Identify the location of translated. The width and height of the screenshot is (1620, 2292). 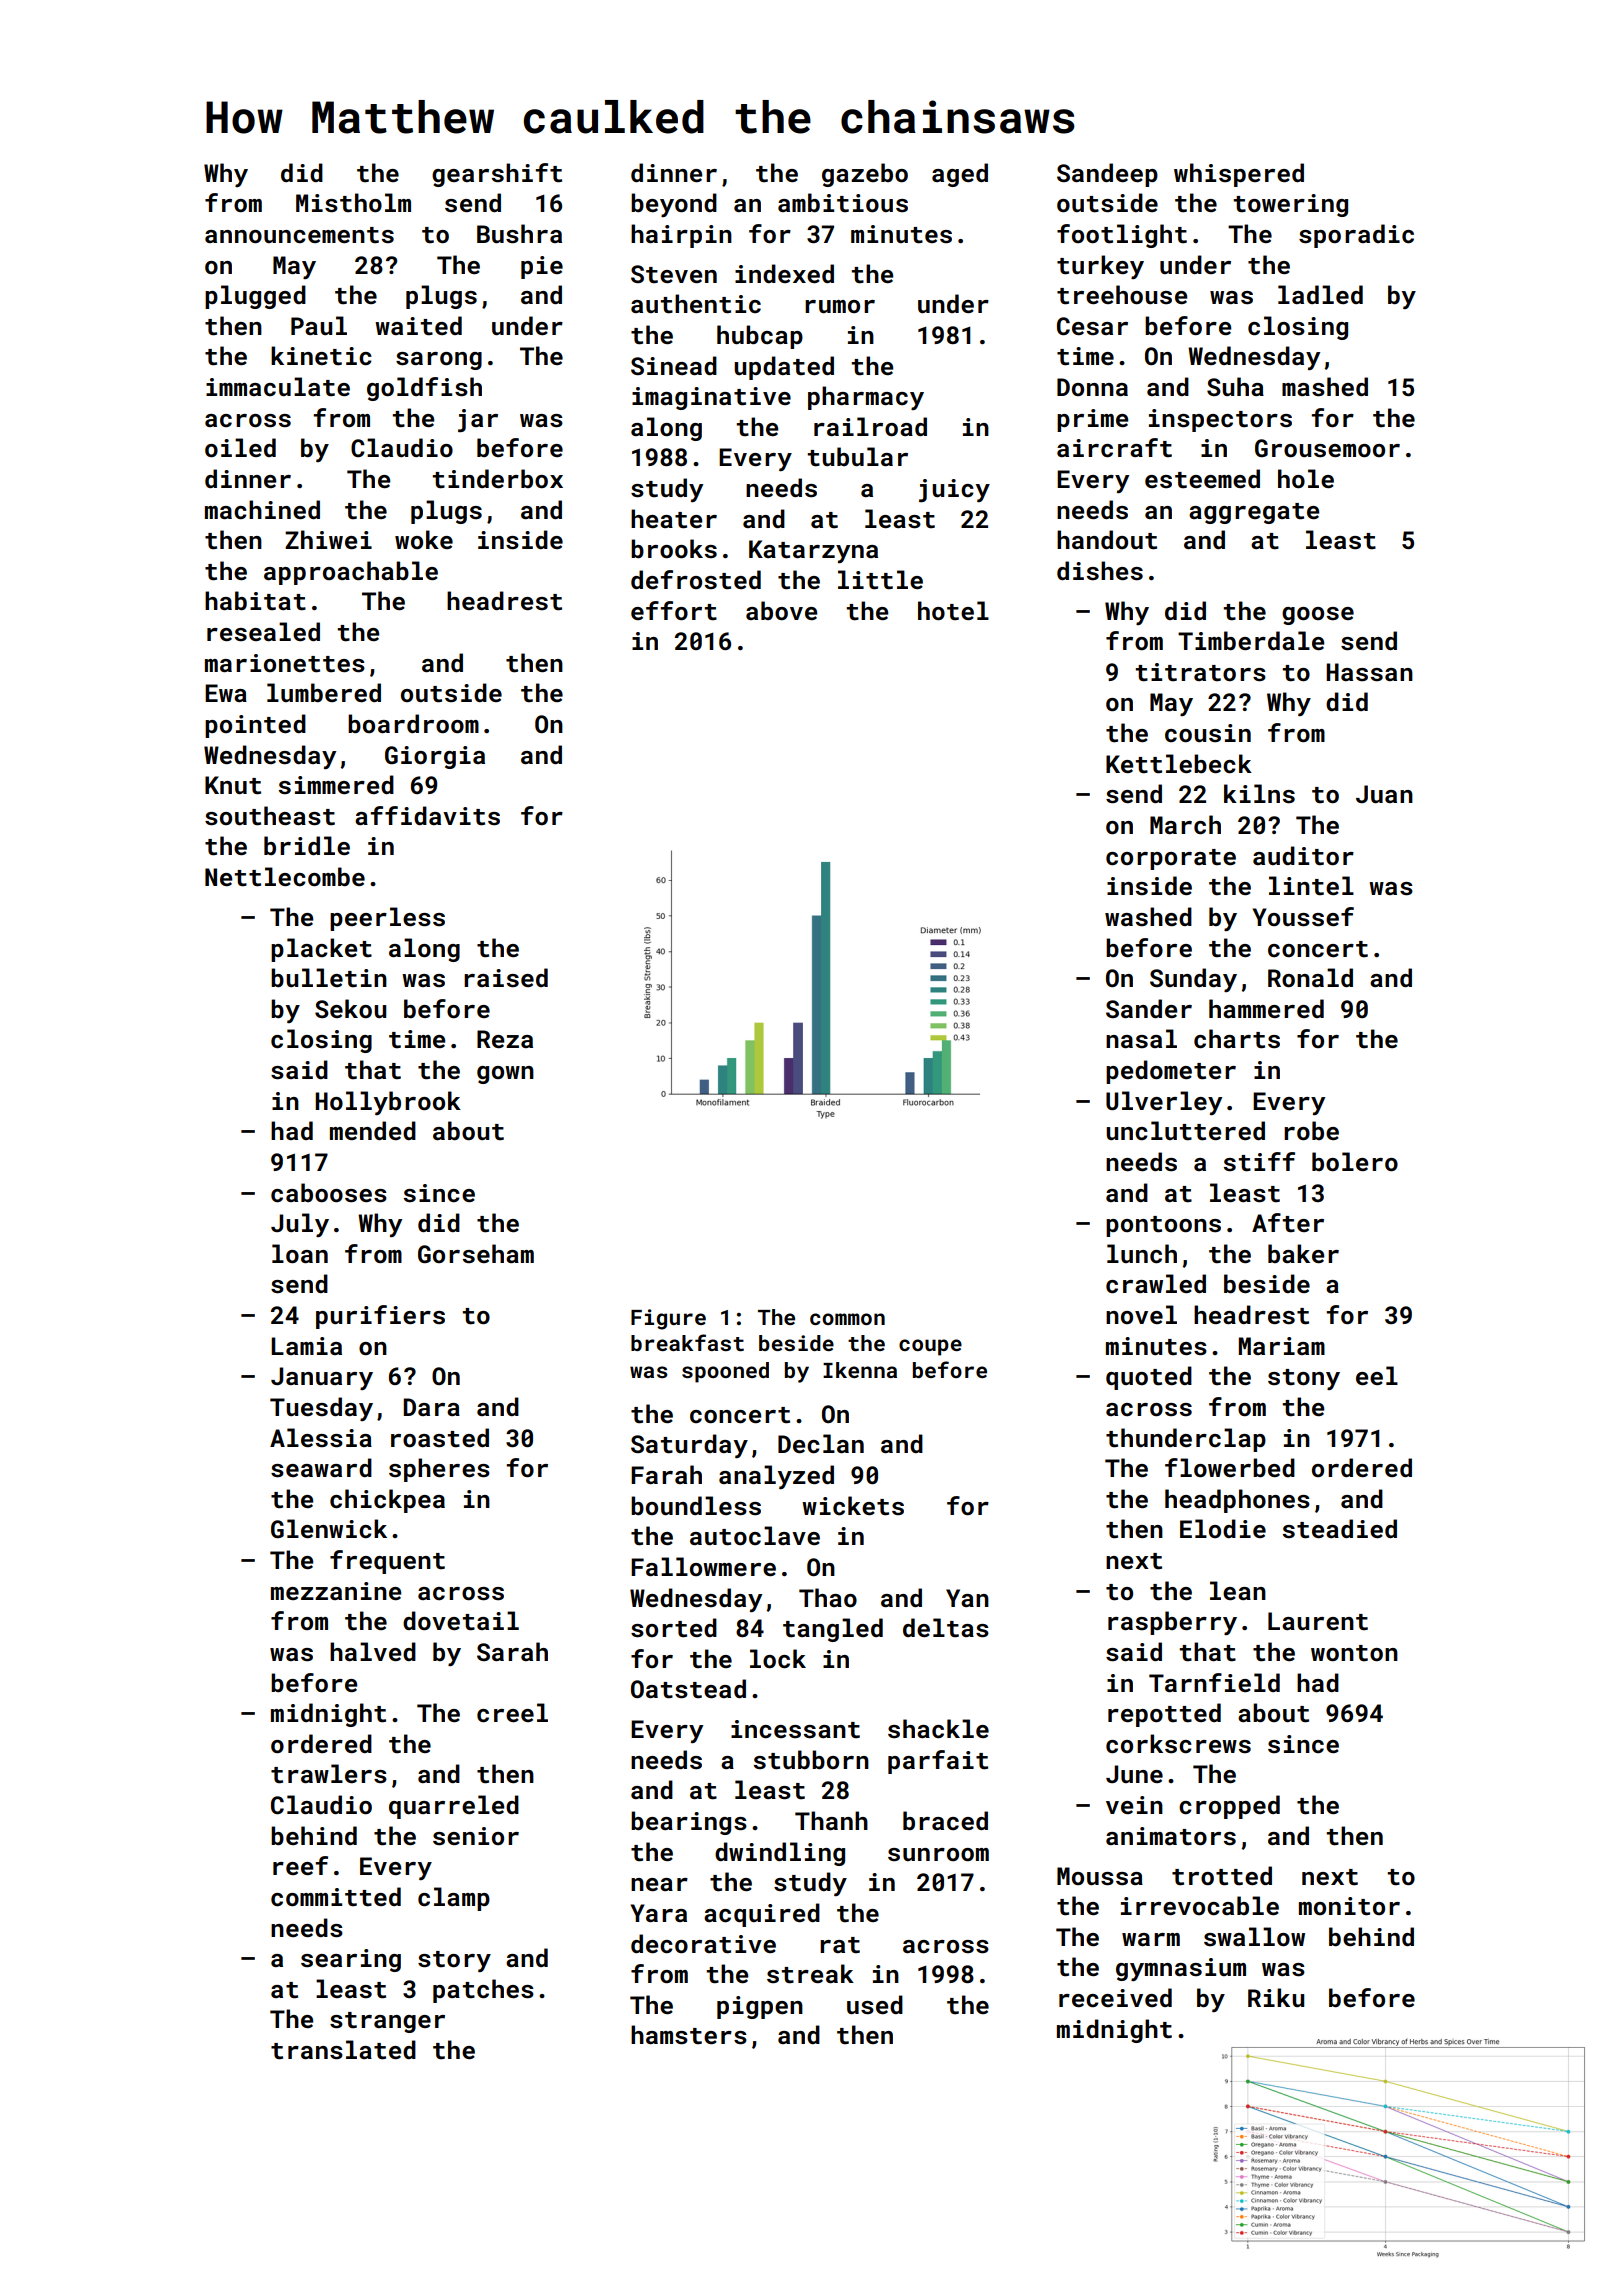
(343, 2050).
